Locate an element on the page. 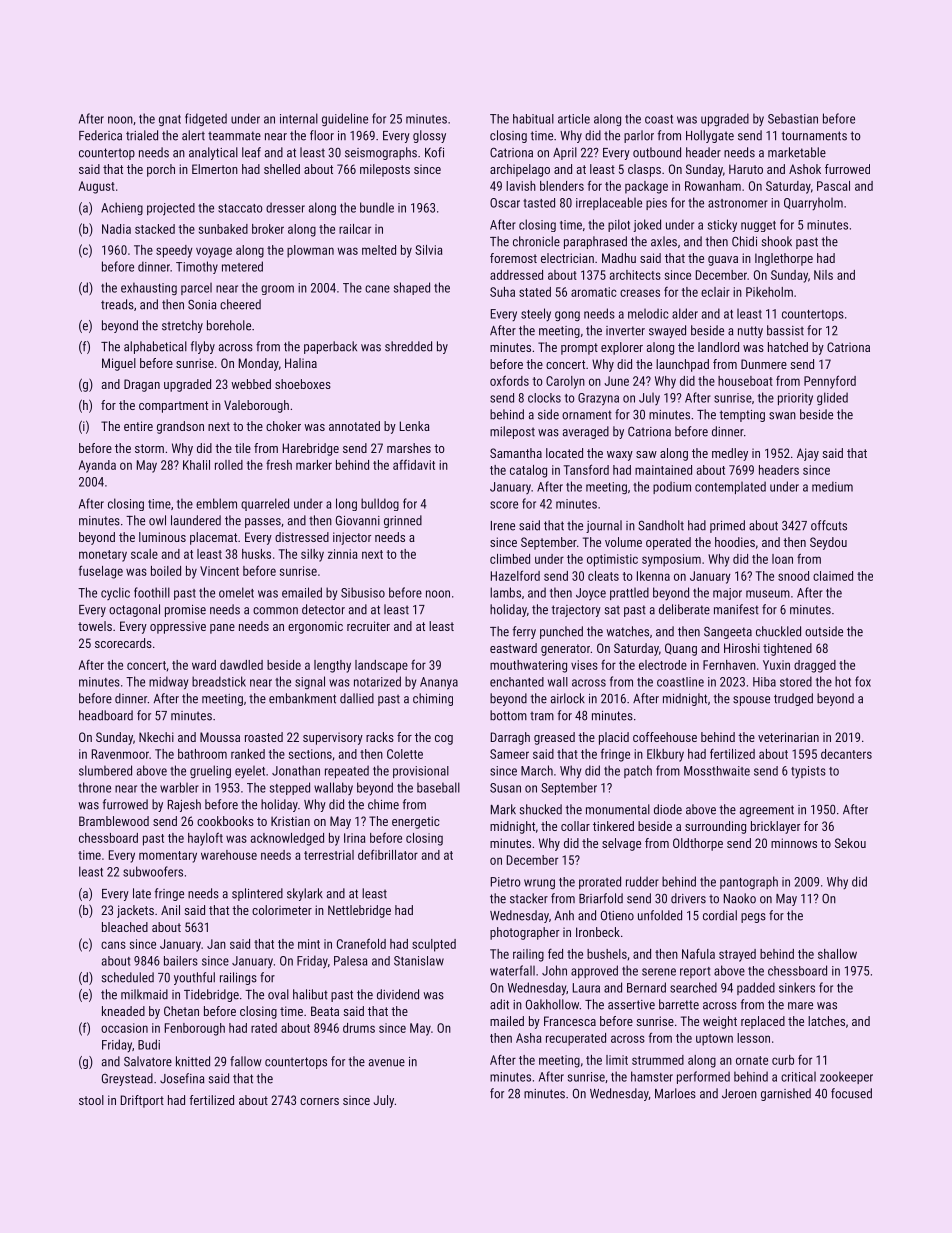 This image has width=952, height=1233. choker is located at coordinates (283, 426).
